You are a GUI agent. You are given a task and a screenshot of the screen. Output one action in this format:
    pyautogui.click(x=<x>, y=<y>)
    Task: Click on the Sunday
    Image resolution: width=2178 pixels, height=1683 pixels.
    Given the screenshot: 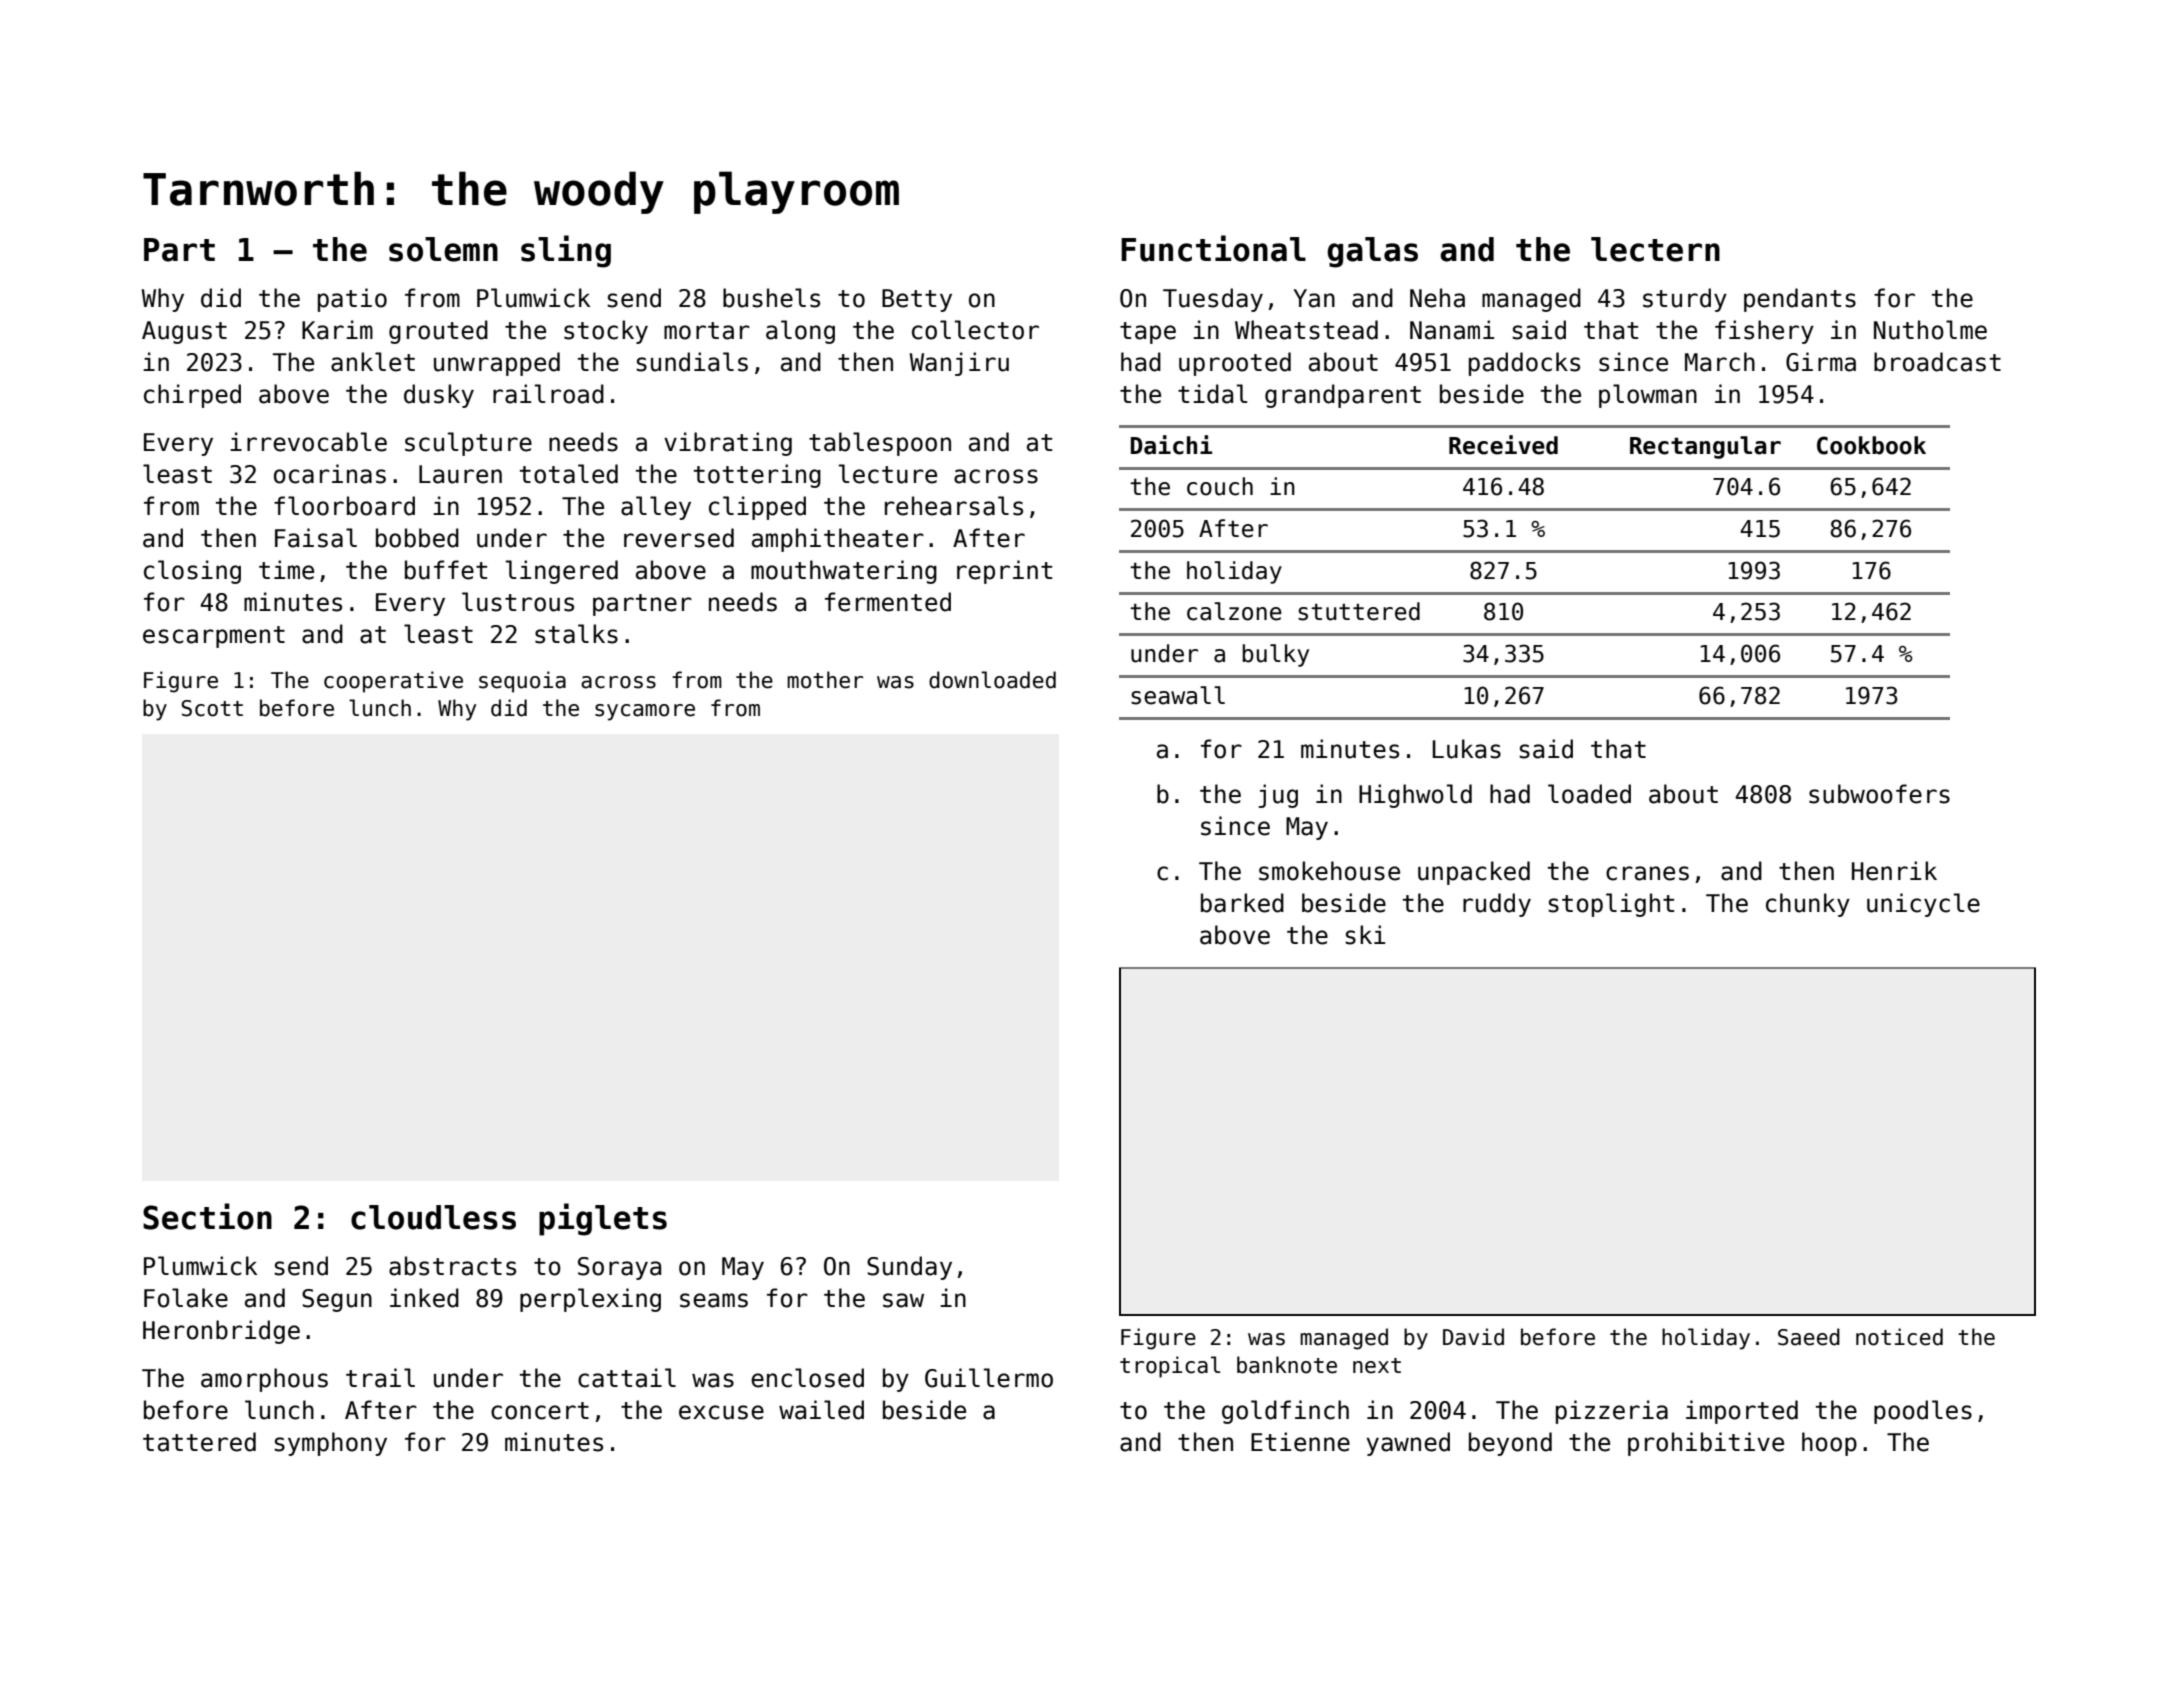 What is the action you would take?
    pyautogui.click(x=909, y=1268)
